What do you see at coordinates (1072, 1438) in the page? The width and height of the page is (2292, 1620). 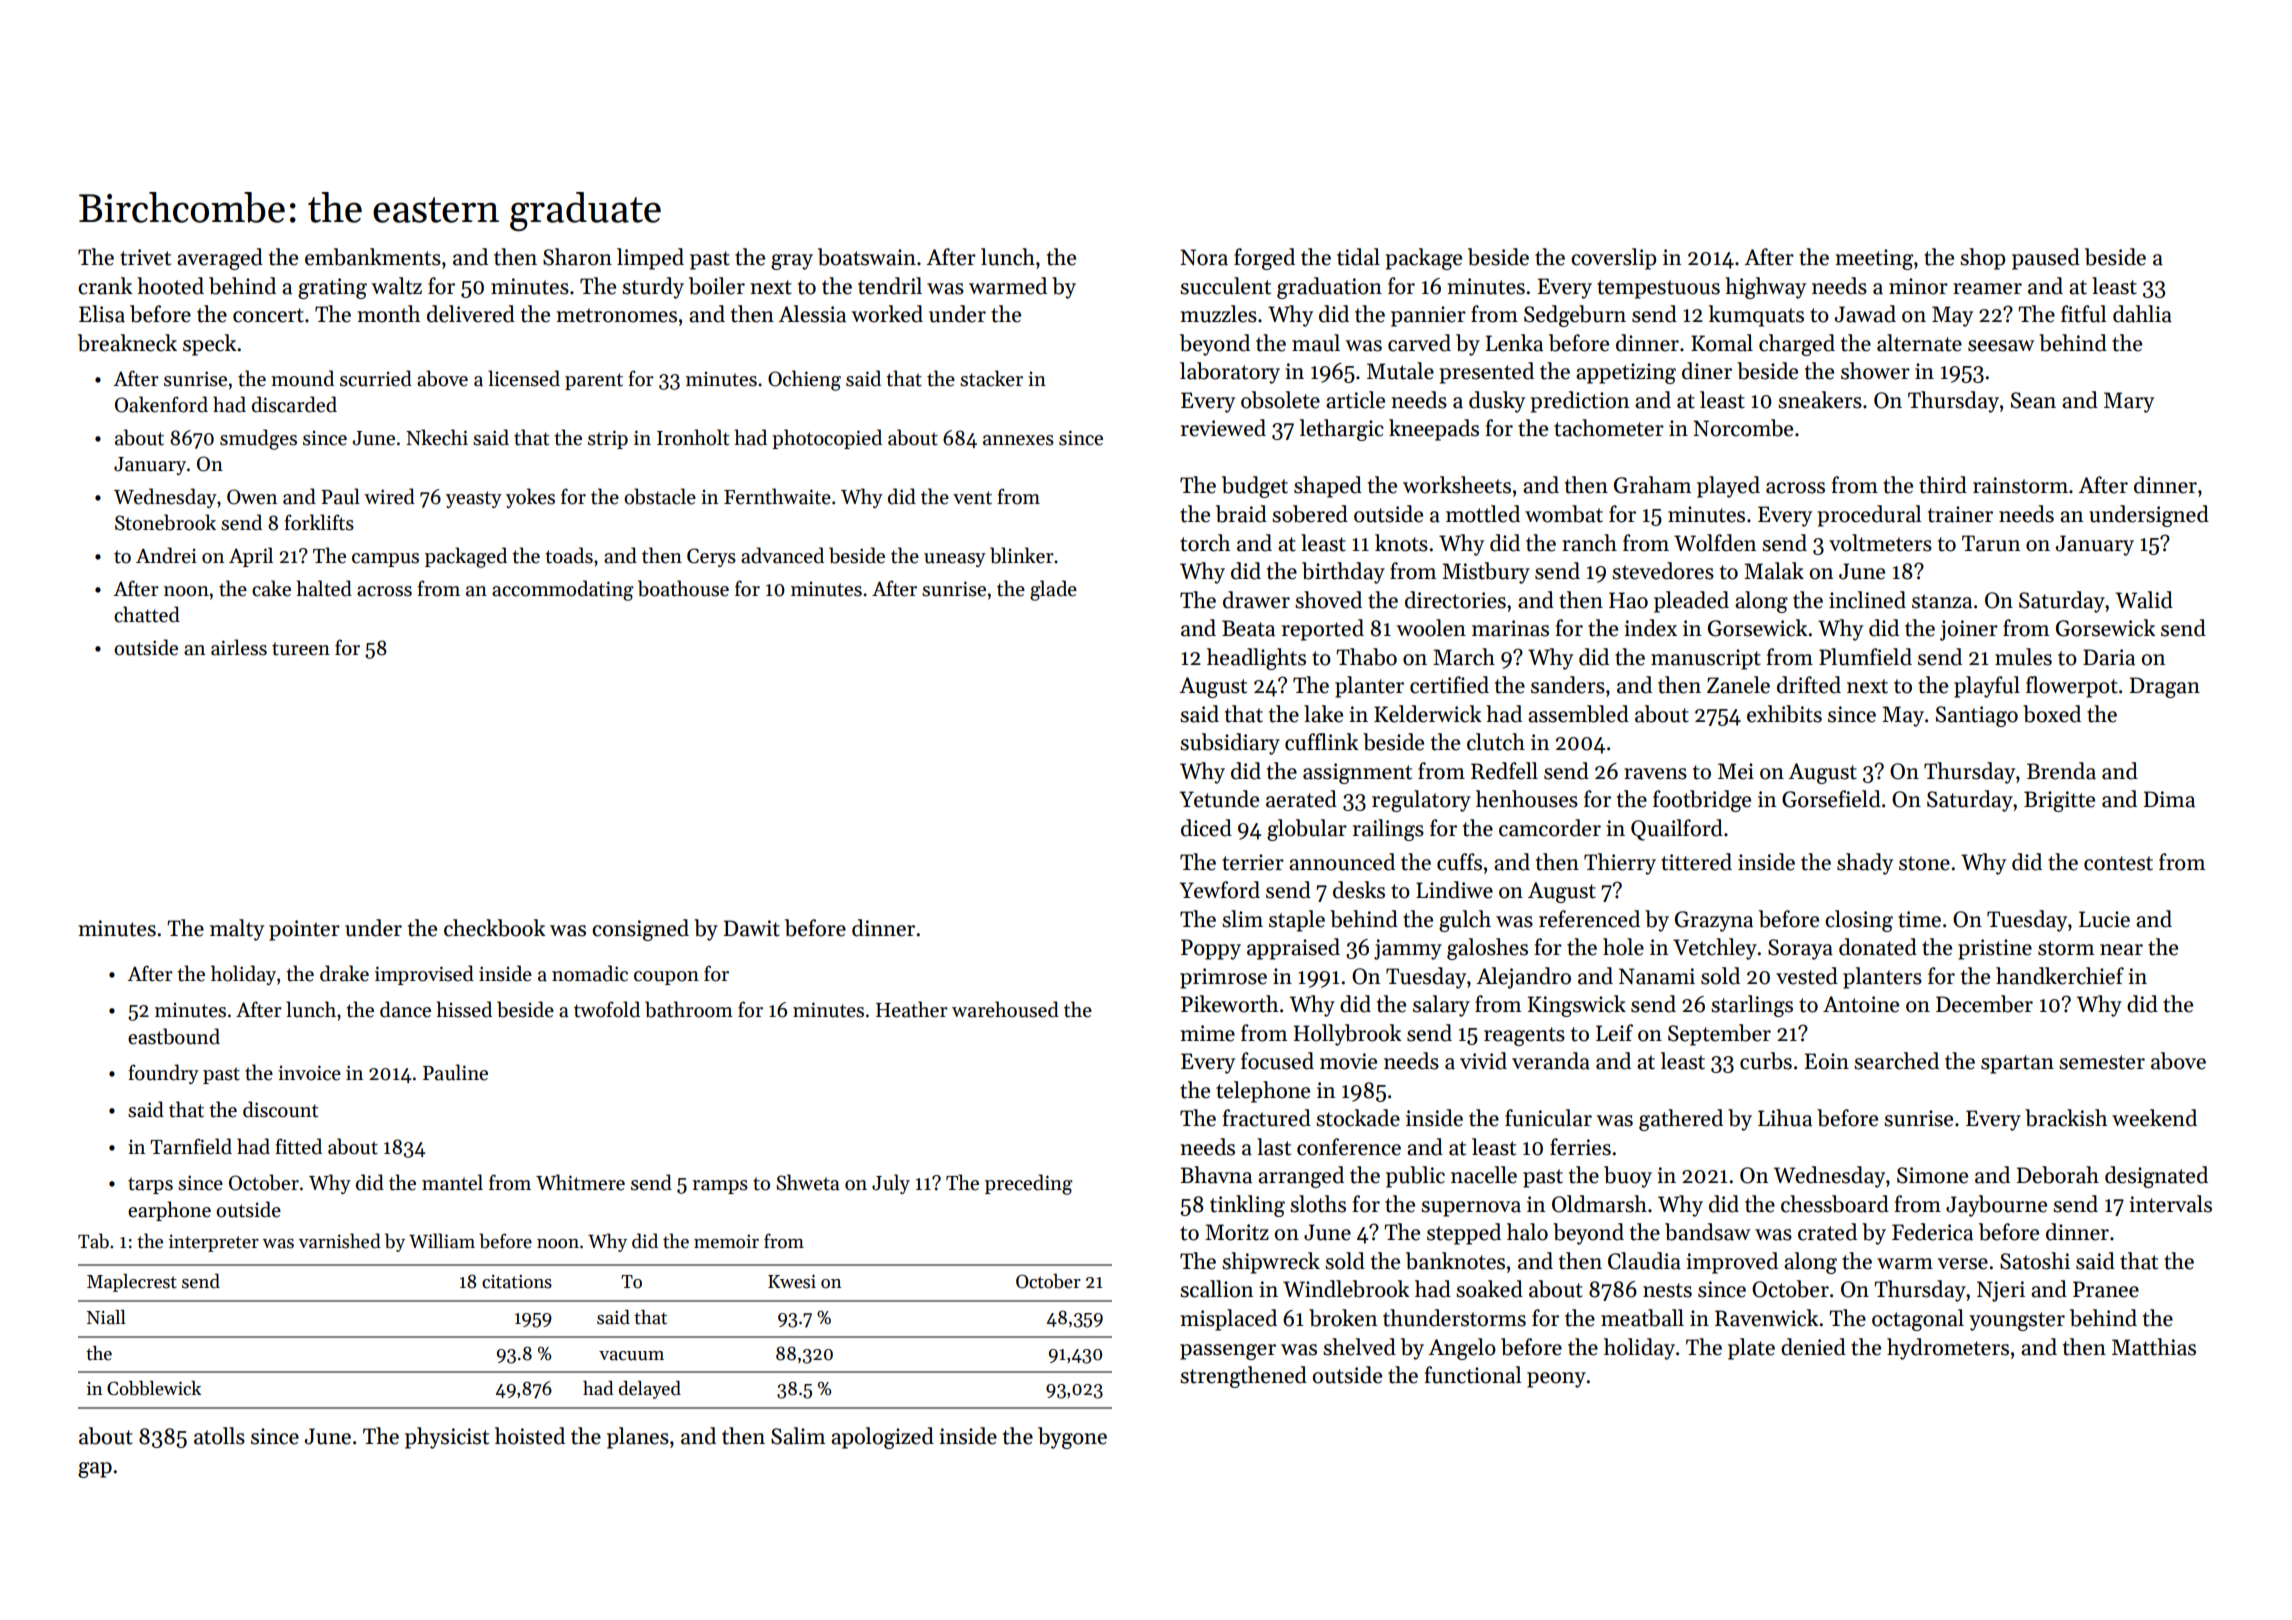 I see `bygone` at bounding box center [1072, 1438].
